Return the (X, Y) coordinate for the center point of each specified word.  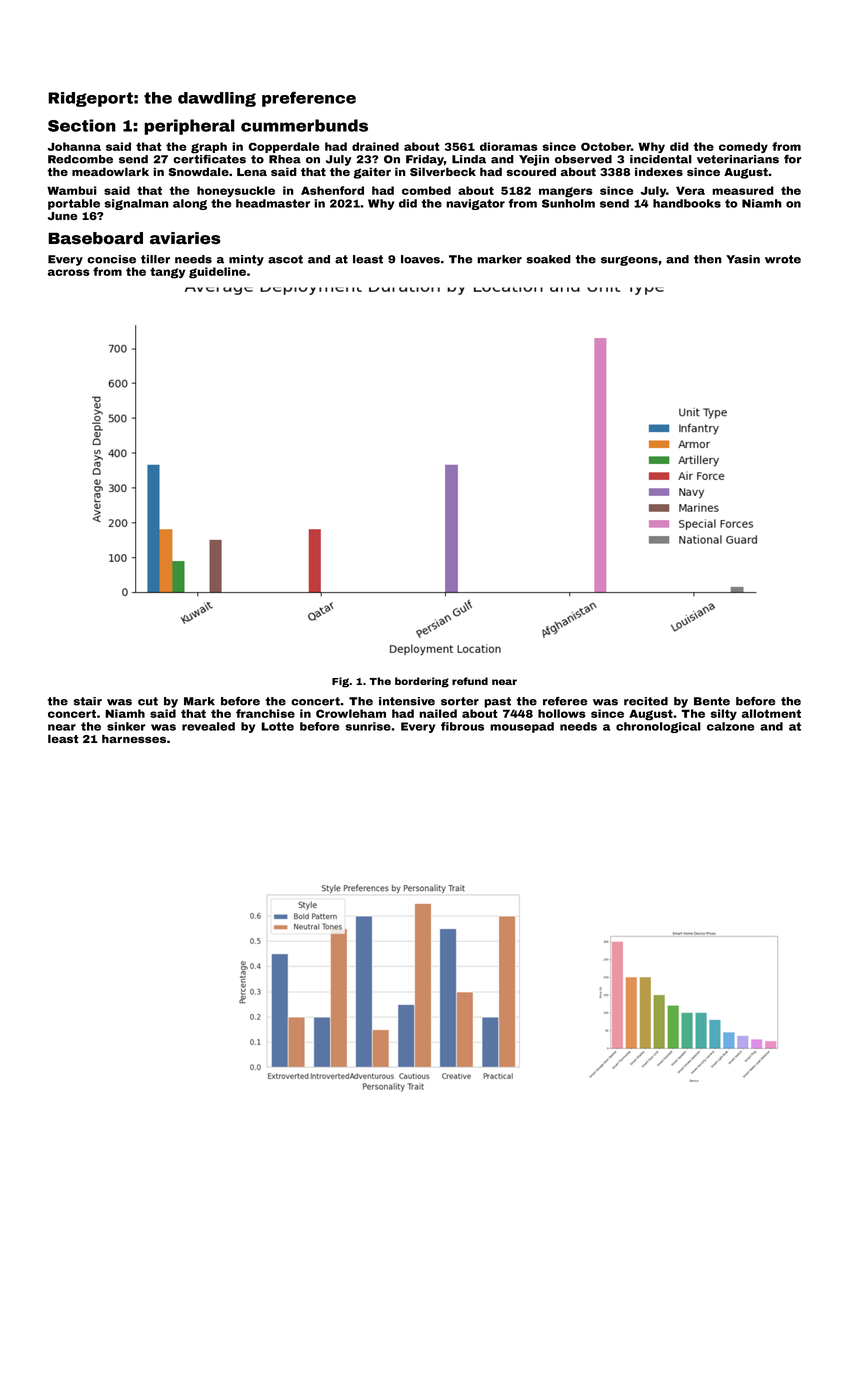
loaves (420, 259)
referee (565, 701)
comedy (743, 147)
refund (470, 681)
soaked (549, 259)
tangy (167, 273)
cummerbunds (304, 125)
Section (82, 125)
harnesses (134, 738)
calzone (730, 726)
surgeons (629, 261)
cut (148, 701)
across (69, 272)
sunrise (368, 726)
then (708, 259)
